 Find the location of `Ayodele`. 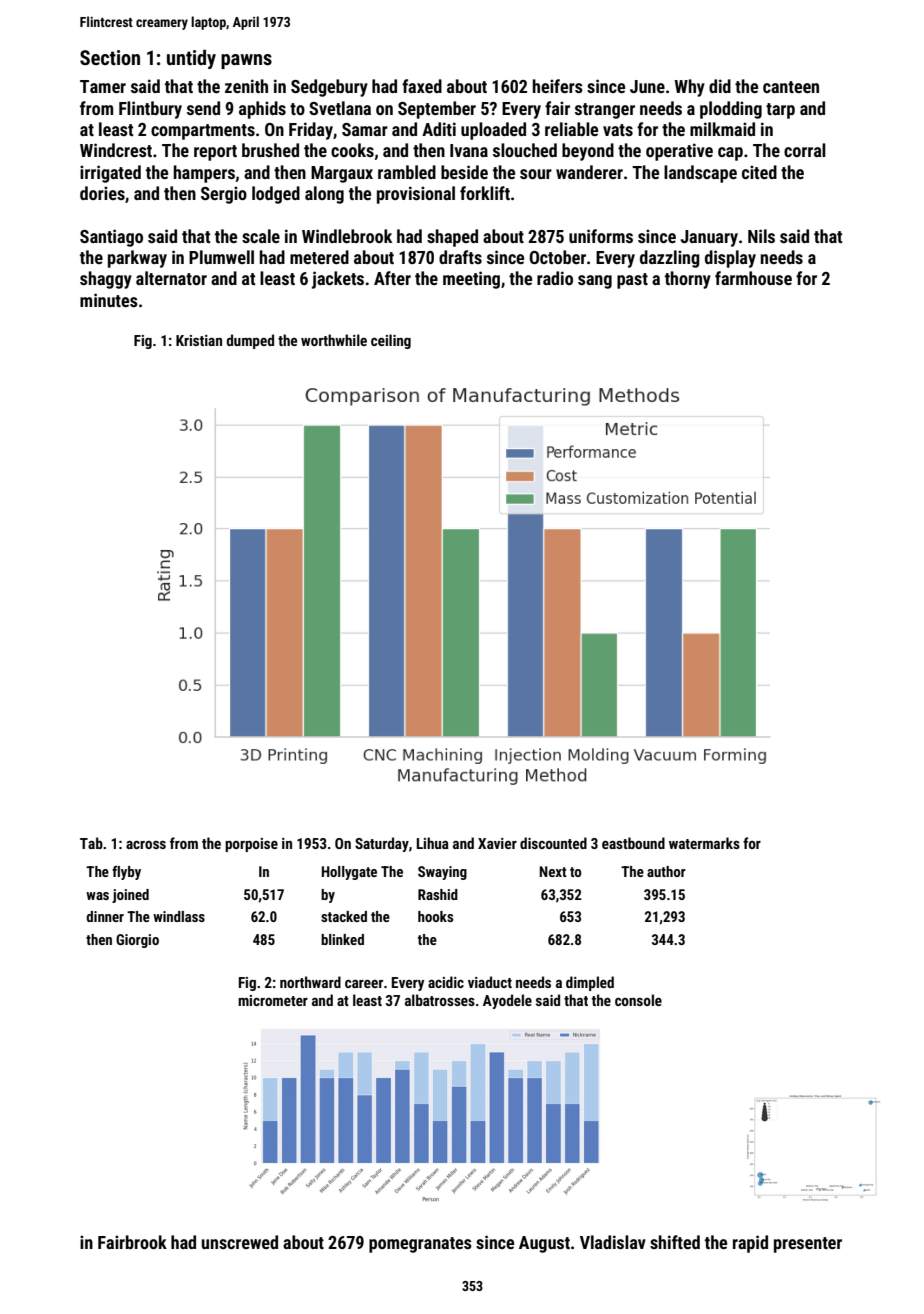

Ayodele is located at coordinates (507, 1001).
